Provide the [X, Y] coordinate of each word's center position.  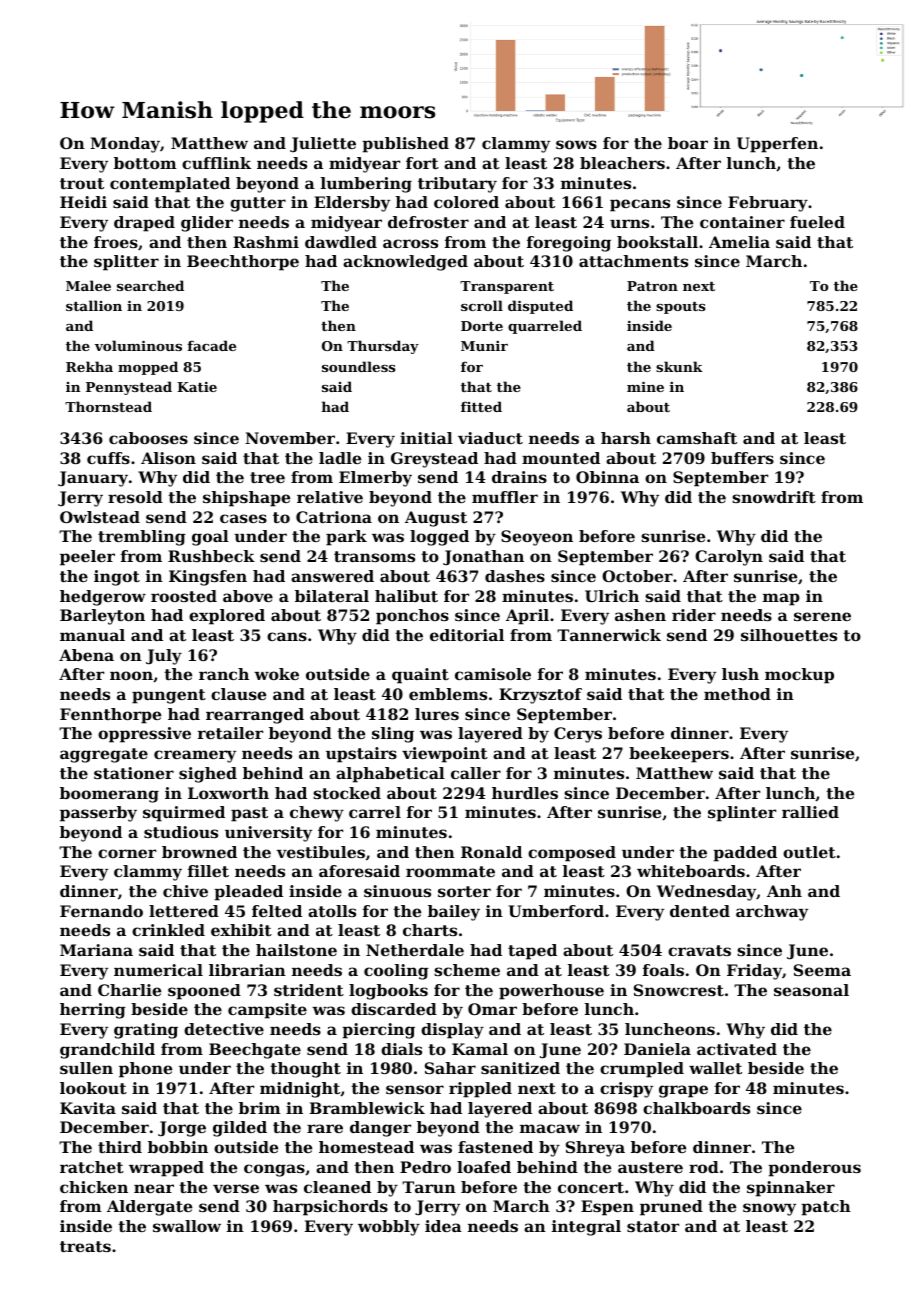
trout [82, 183]
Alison [168, 458]
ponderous [814, 1169]
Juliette [323, 145]
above [248, 596]
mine [645, 387]
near [154, 1188]
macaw [550, 1128]
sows [576, 144]
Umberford [556, 911]
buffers [742, 458]
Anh [784, 891]
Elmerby [375, 479]
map [781, 599]
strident [309, 990]
